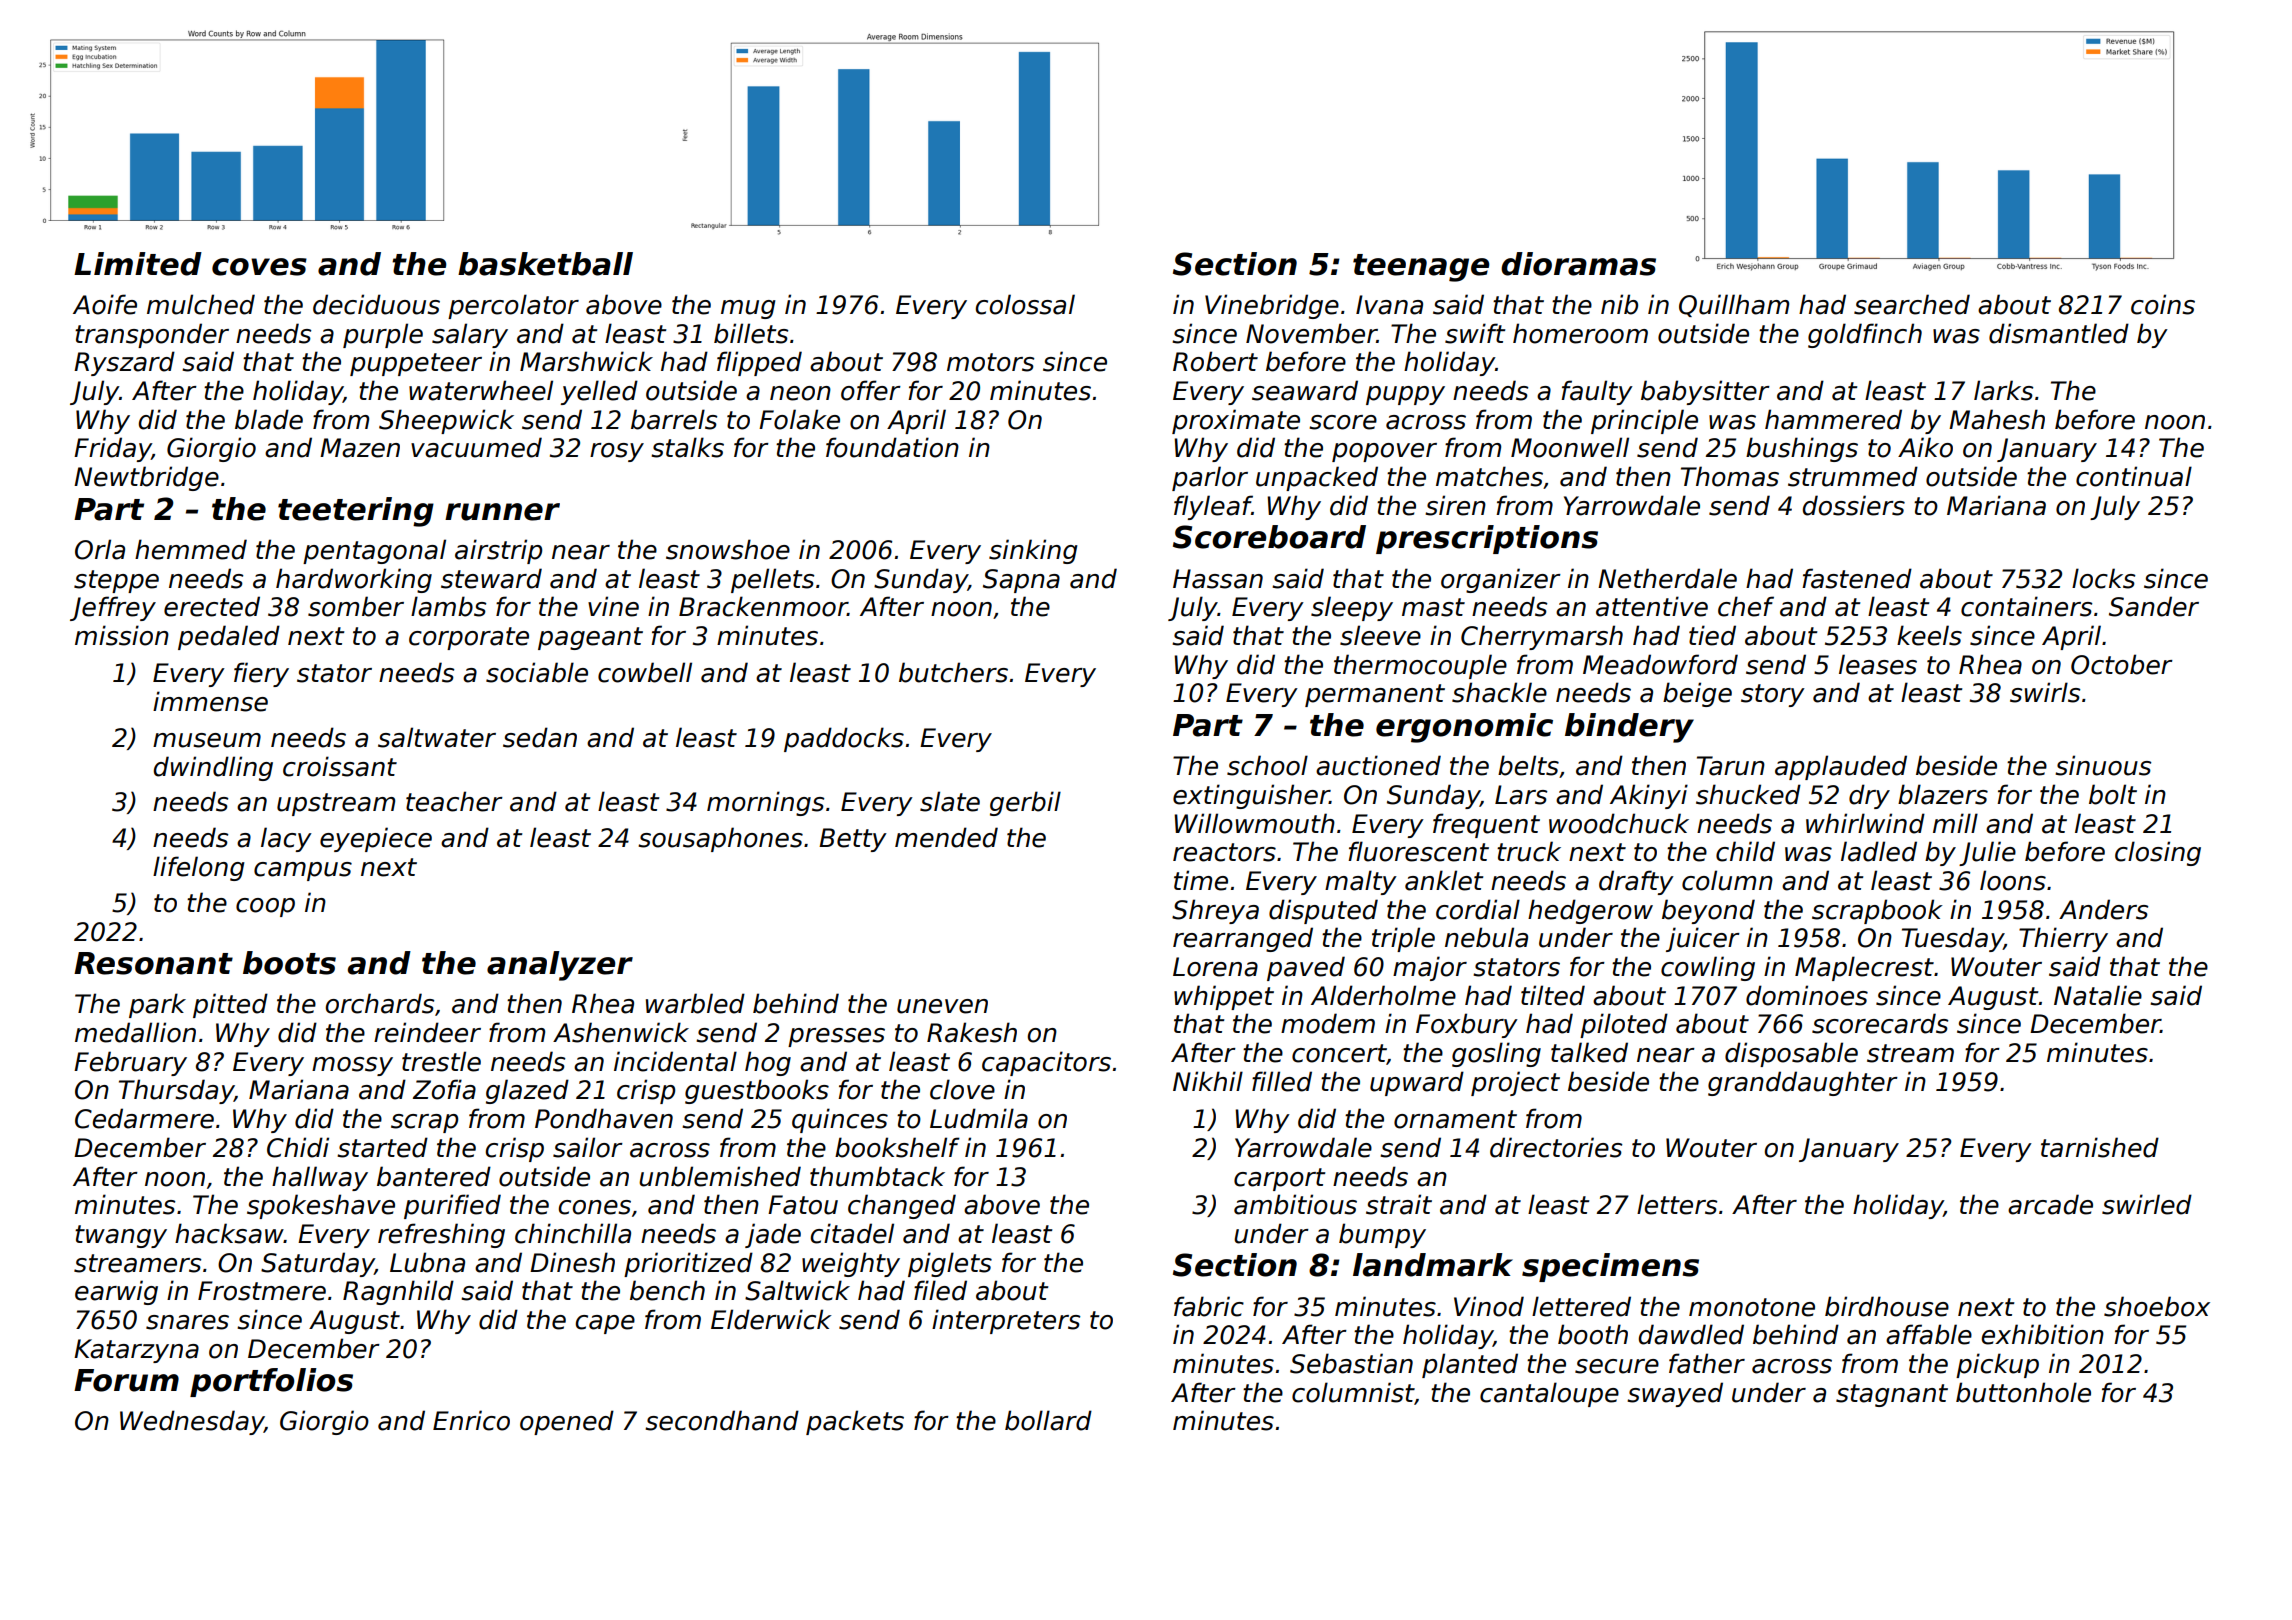 This image has height=1620, width=2292. What do you see at coordinates (1201, 880) in the image?
I see `time` at bounding box center [1201, 880].
